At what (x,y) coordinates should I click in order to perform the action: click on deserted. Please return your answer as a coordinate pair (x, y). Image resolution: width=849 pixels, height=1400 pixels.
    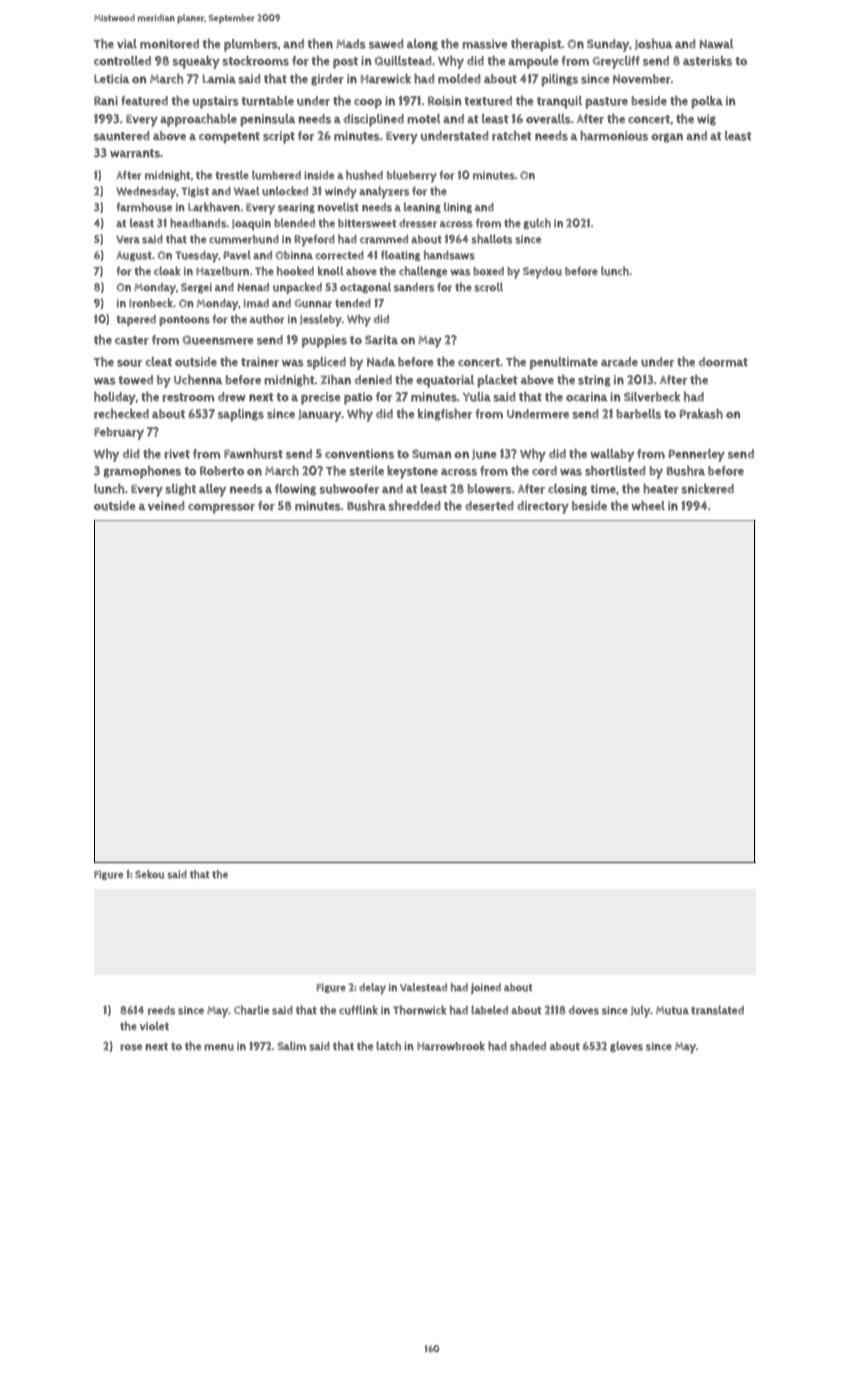
    Looking at the image, I should click on (489, 506).
